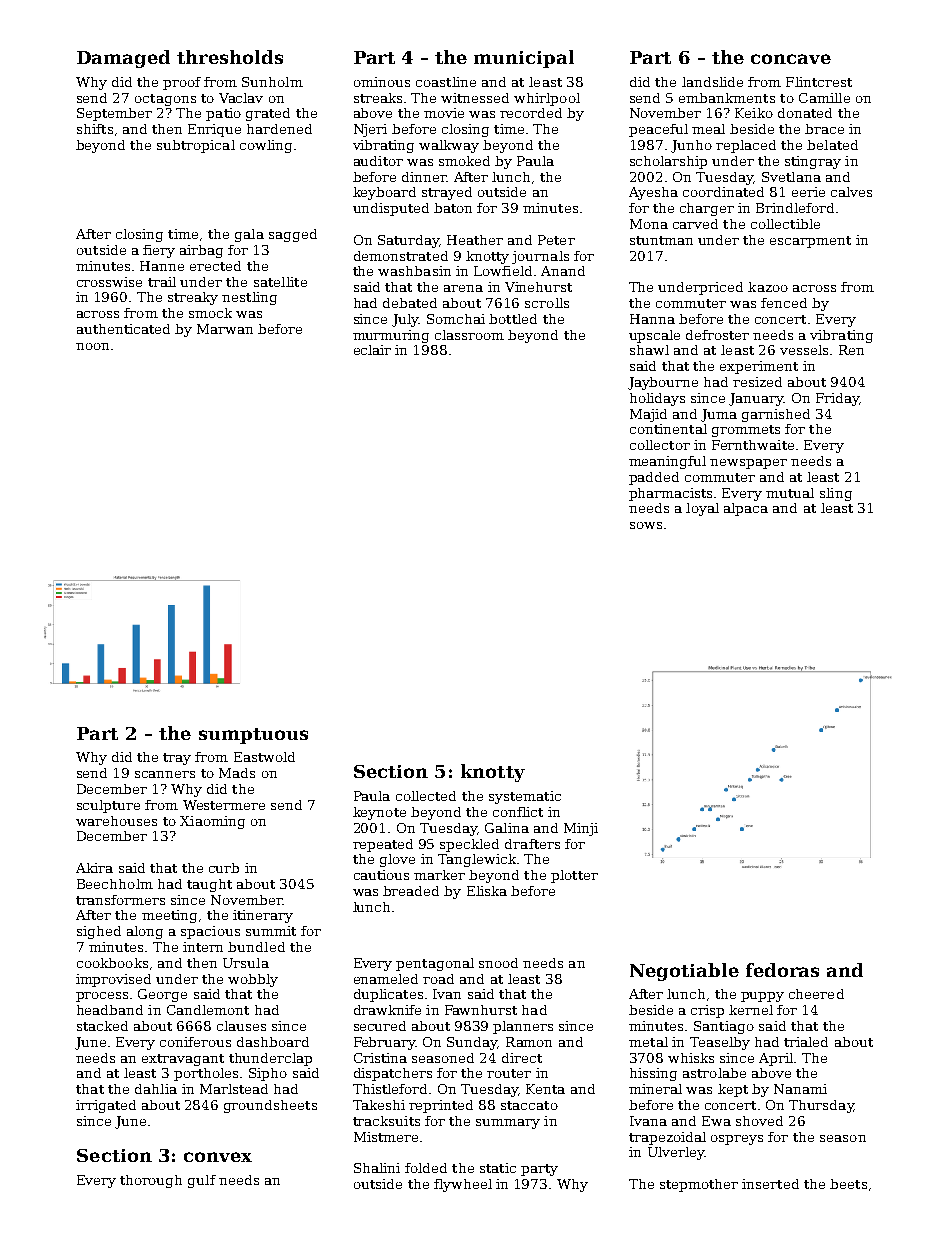 This page has height=1233, width=952. What do you see at coordinates (581, 829) in the page?
I see `Minji` at bounding box center [581, 829].
